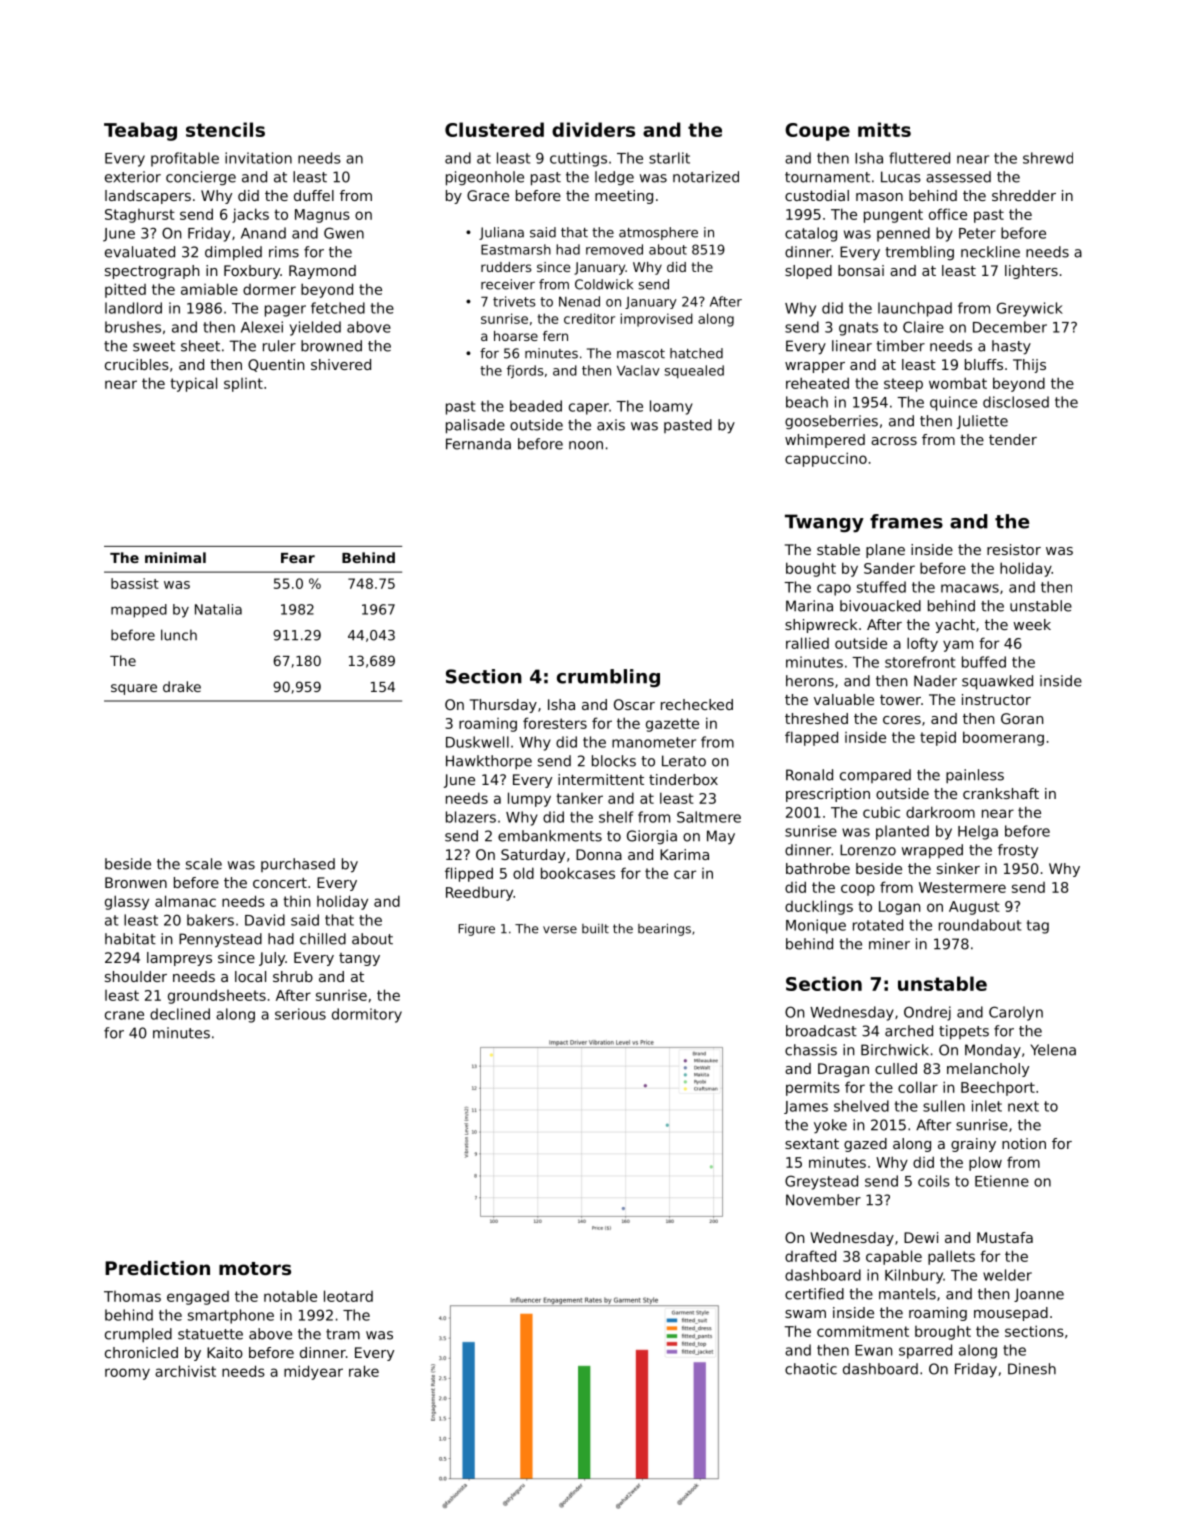 The image size is (1187, 1537). What do you see at coordinates (477, 742) in the page?
I see `Duskwell` at bounding box center [477, 742].
